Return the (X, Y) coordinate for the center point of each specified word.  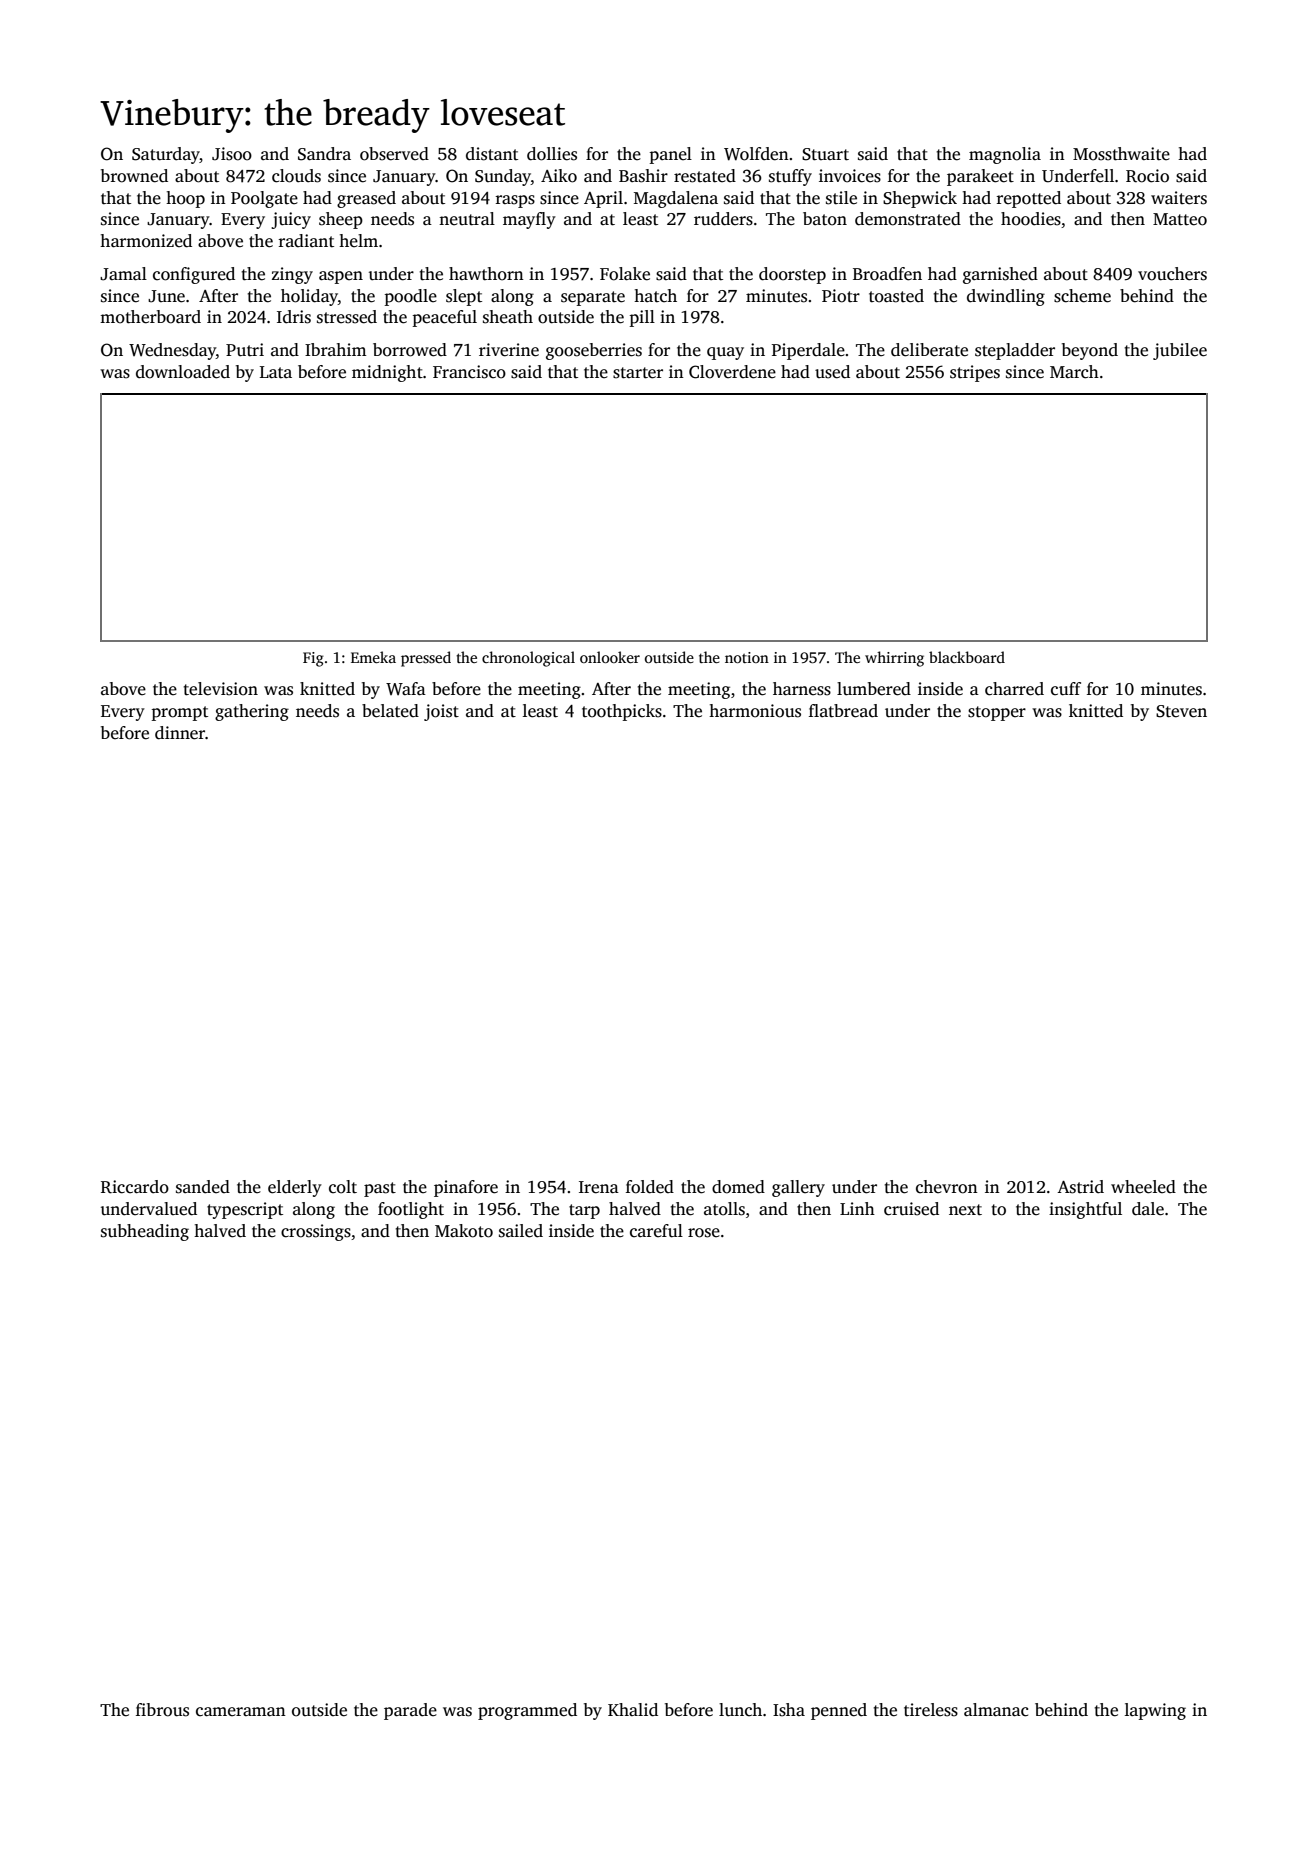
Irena (599, 1187)
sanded (203, 1187)
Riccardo (135, 1187)
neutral (467, 219)
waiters (1179, 198)
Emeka (373, 657)
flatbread (843, 711)
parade (410, 1711)
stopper (997, 713)
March (1074, 372)
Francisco (469, 372)
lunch (740, 1710)
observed (394, 154)
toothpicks (622, 712)
